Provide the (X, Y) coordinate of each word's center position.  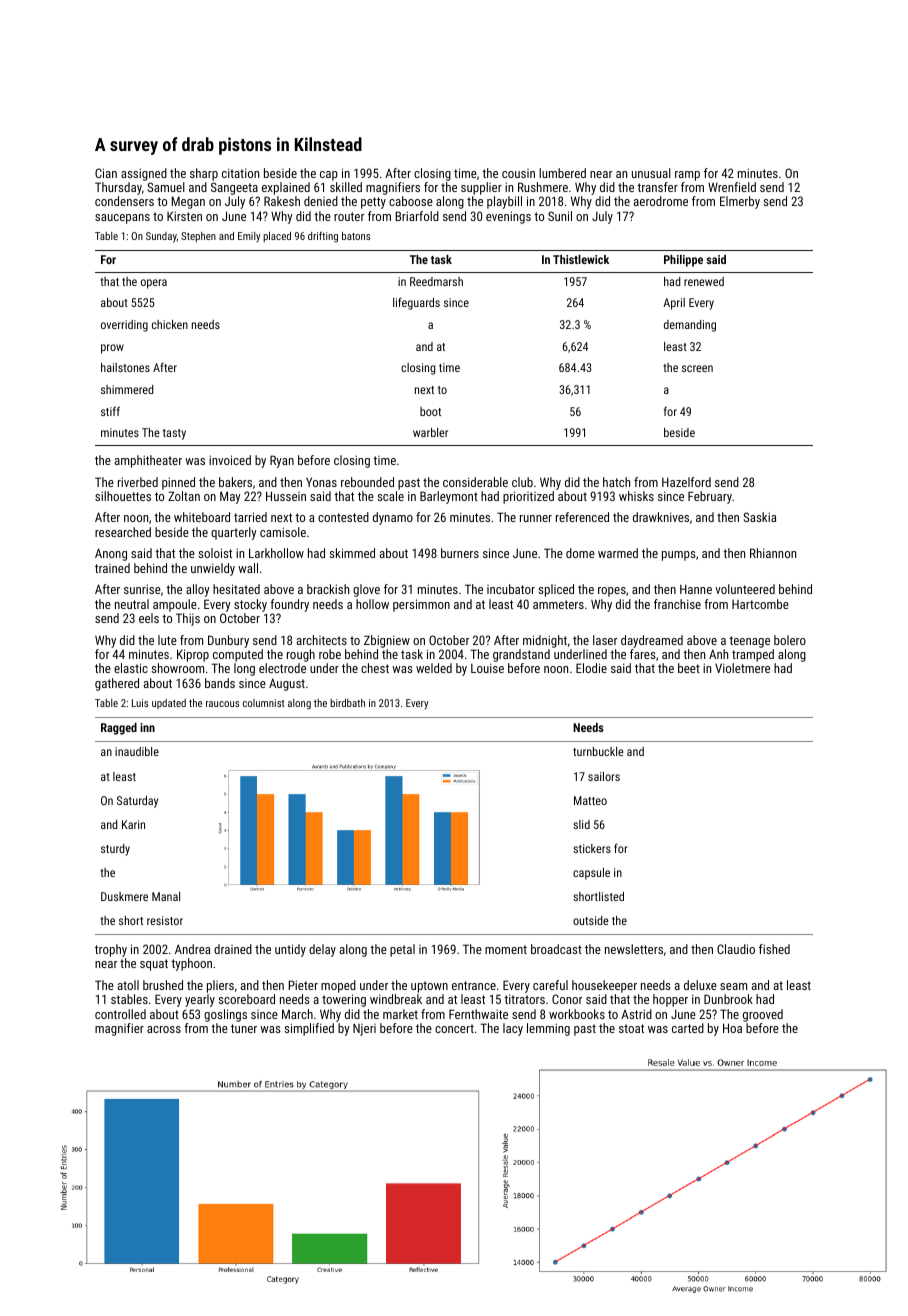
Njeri (364, 1030)
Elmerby (740, 202)
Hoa (732, 1028)
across (164, 1029)
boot (430, 411)
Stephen (198, 237)
